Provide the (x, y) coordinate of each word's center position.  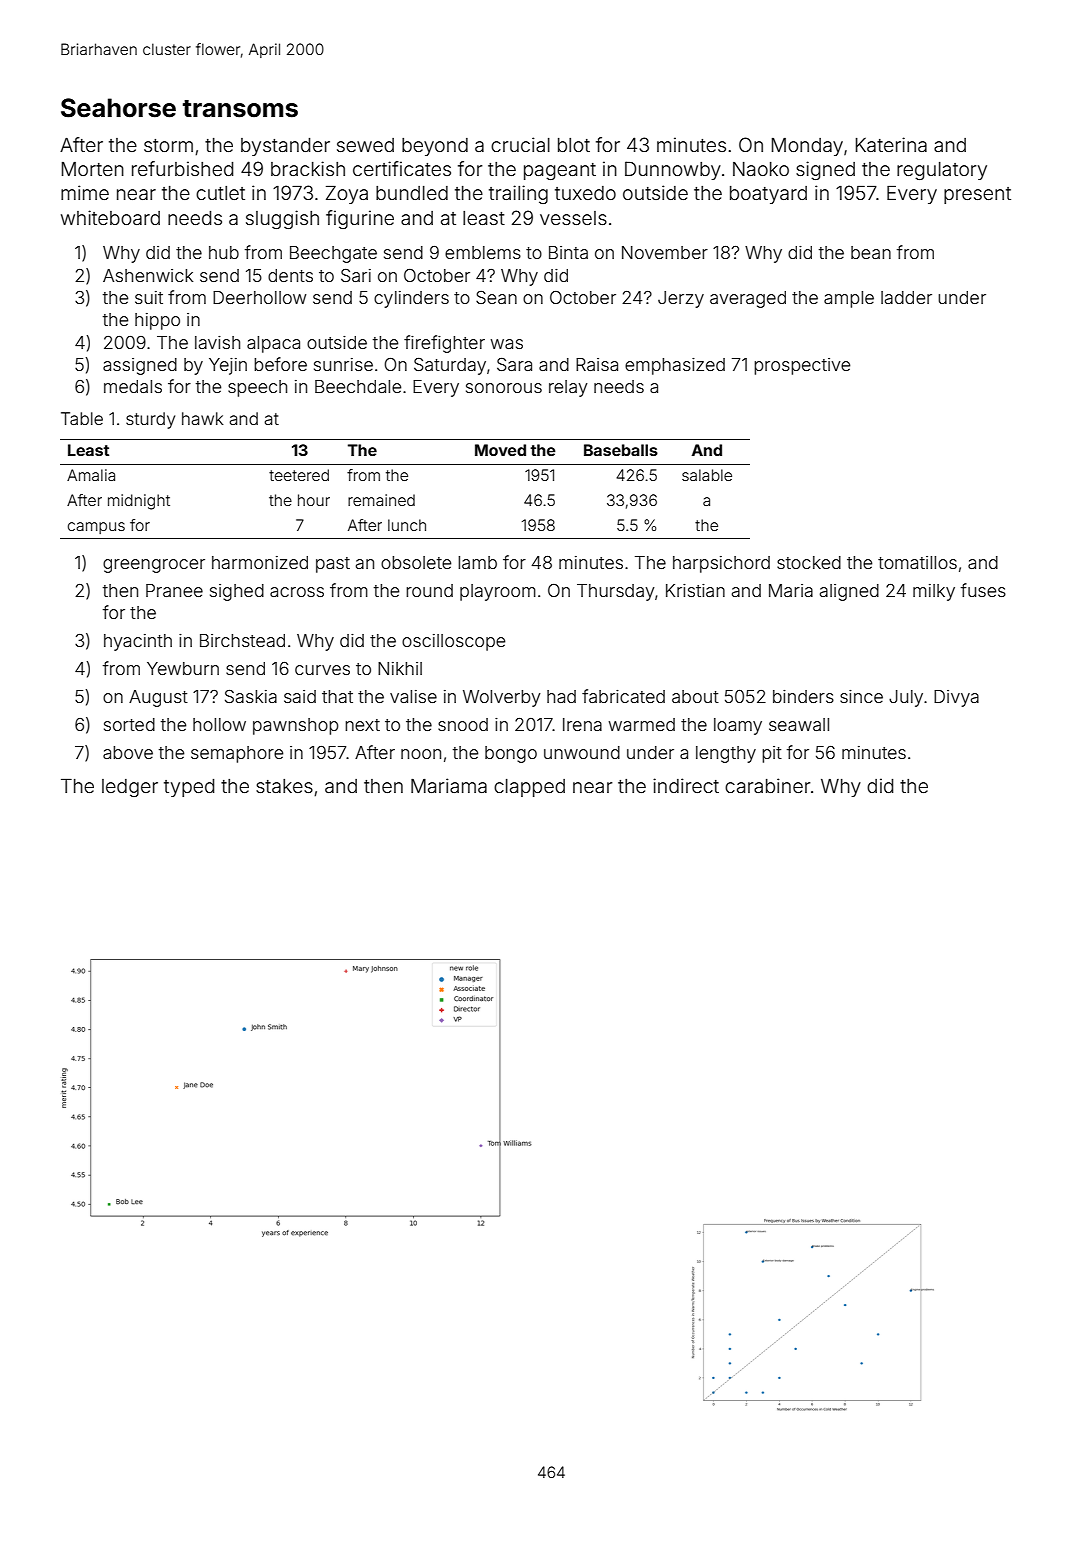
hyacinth (138, 642)
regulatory (942, 171)
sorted (129, 724)
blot (574, 145)
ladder (906, 297)
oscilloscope (453, 642)
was (507, 344)
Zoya (347, 194)
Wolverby (502, 698)
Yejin (228, 366)
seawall (799, 724)
